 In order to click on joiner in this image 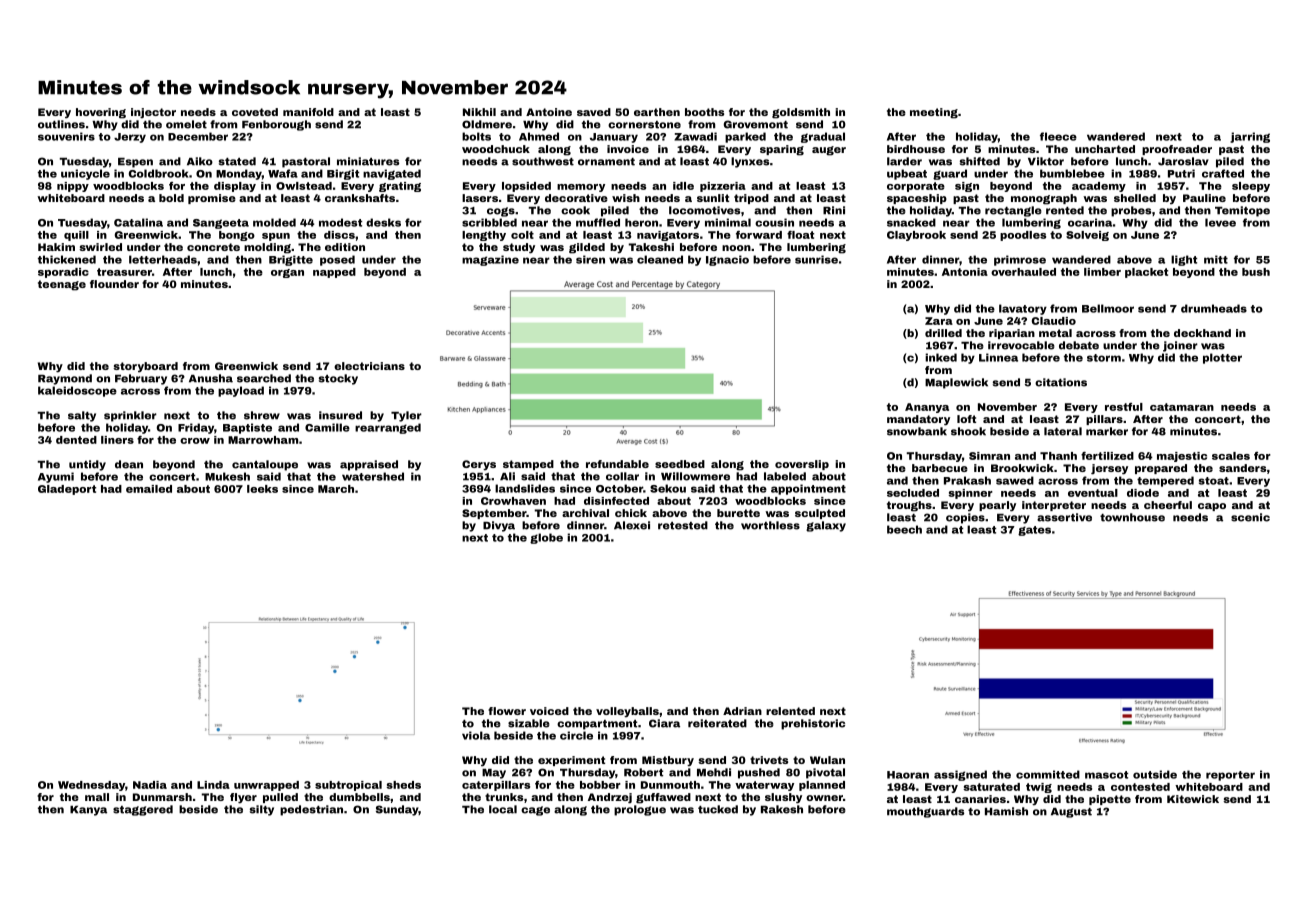, I will do `click(1180, 346)`.
